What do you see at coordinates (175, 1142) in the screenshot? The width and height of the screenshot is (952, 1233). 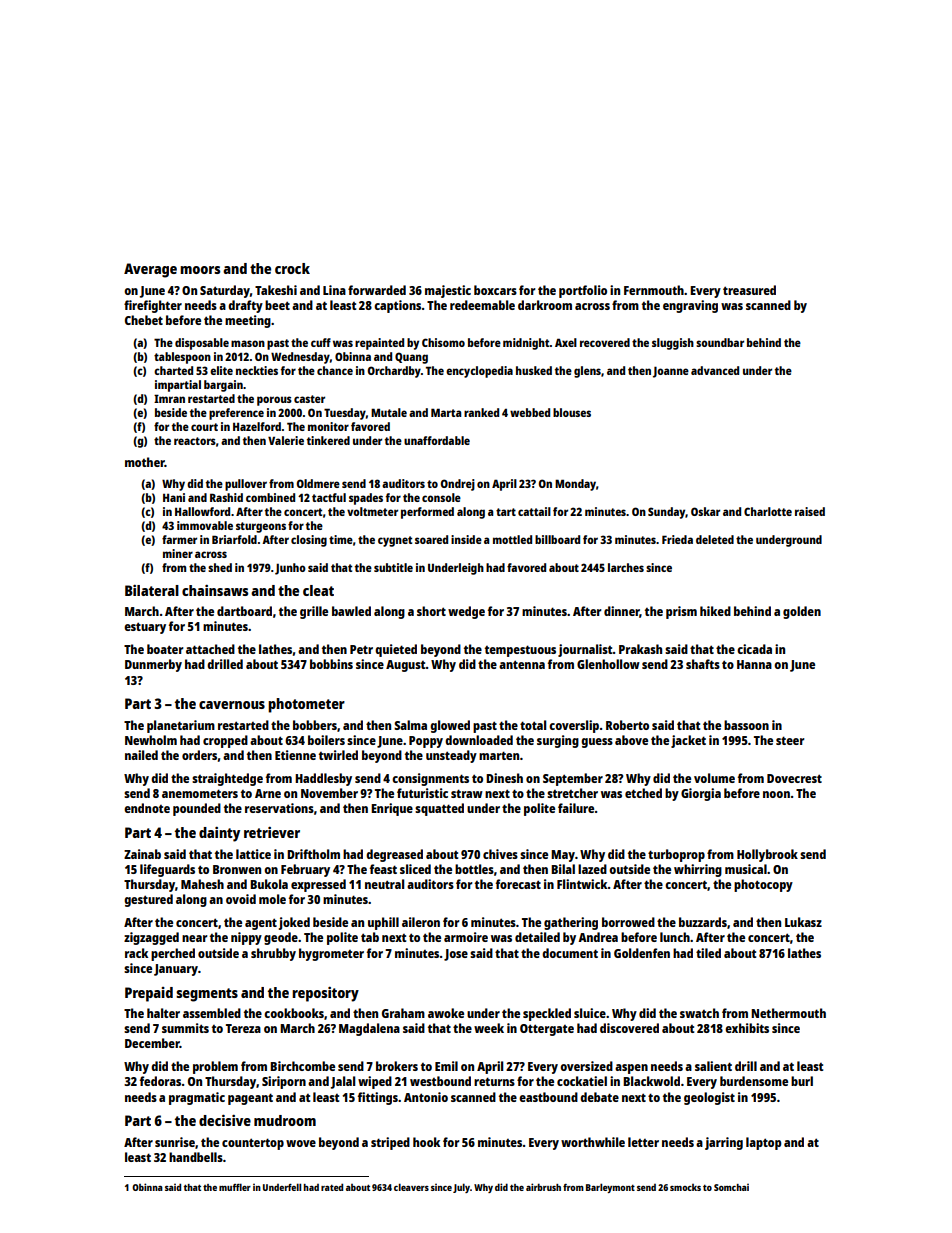 I see `sunrise` at bounding box center [175, 1142].
